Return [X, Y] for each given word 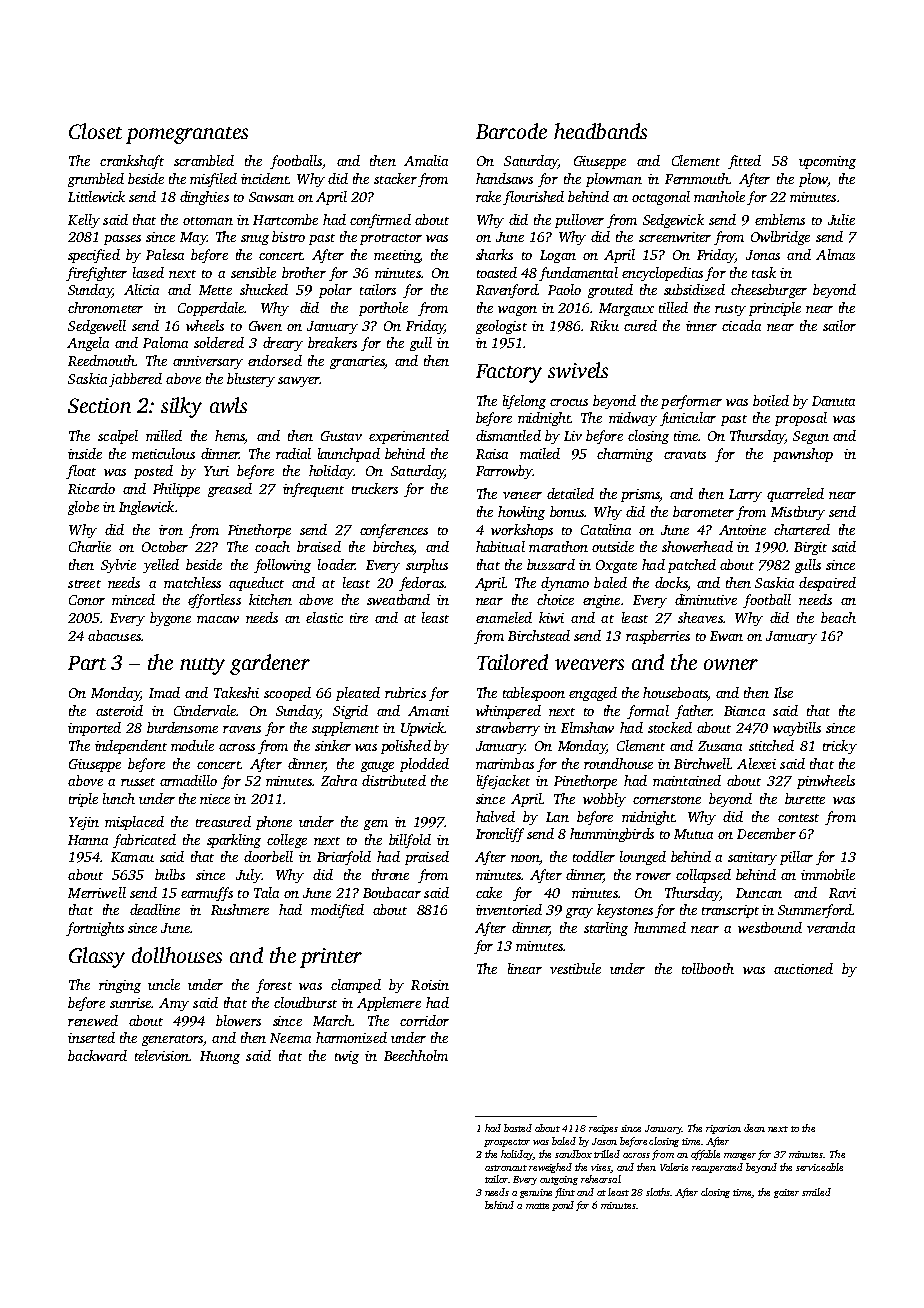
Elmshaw [587, 727]
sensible [253, 272]
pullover [579, 221]
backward [97, 1055]
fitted [744, 162]
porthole [383, 309]
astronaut [506, 1168]
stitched [771, 745]
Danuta [833, 401]
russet [138, 782]
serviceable [819, 1167]
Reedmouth [101, 360]
